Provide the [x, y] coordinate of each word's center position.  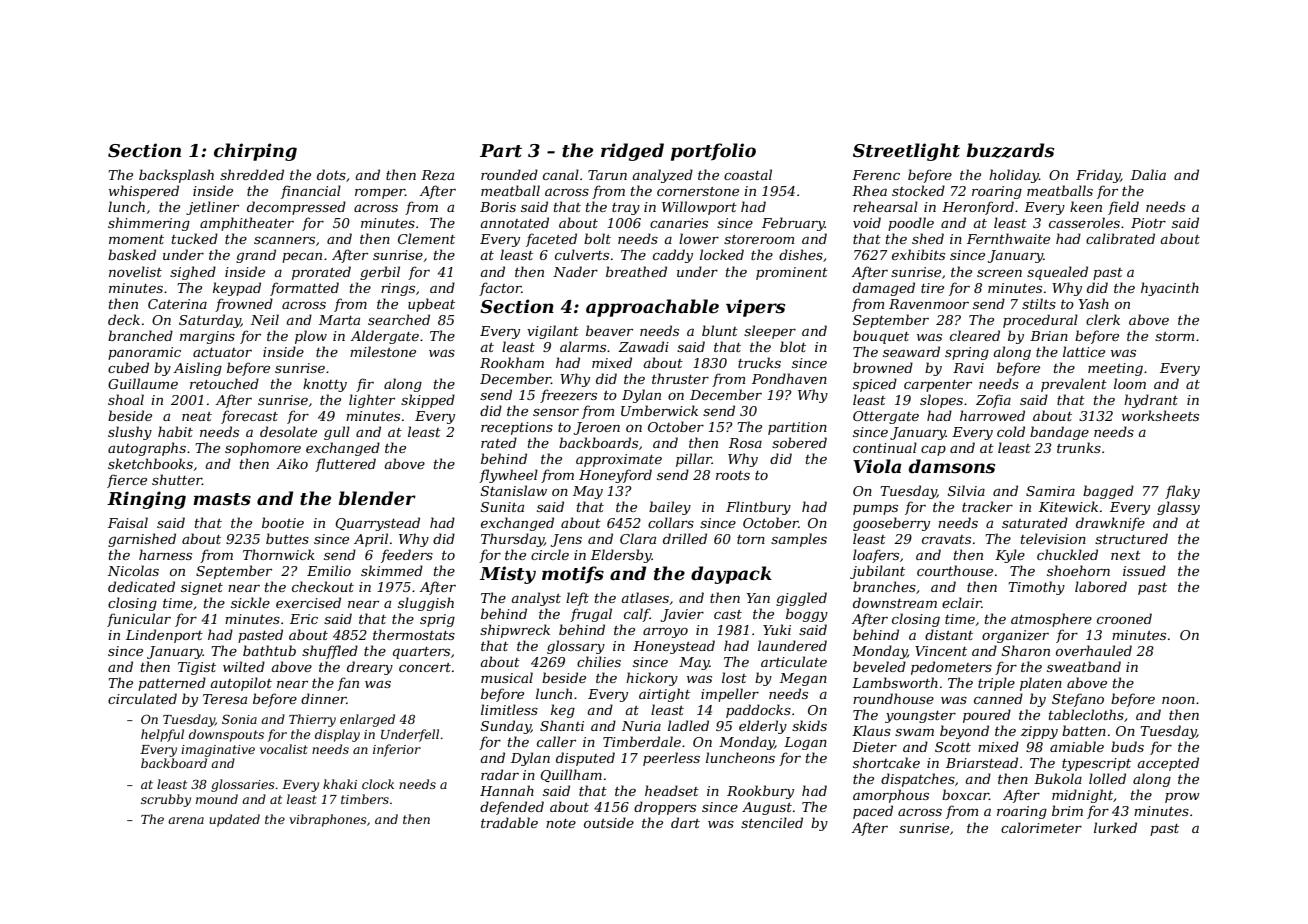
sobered [799, 442]
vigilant [553, 332]
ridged [632, 152]
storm [1174, 336]
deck [124, 319]
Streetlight [906, 152]
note [561, 823]
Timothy [1036, 588]
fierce [127, 481]
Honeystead [674, 647]
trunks [1079, 447]
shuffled [330, 652]
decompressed [296, 208]
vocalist [284, 749]
